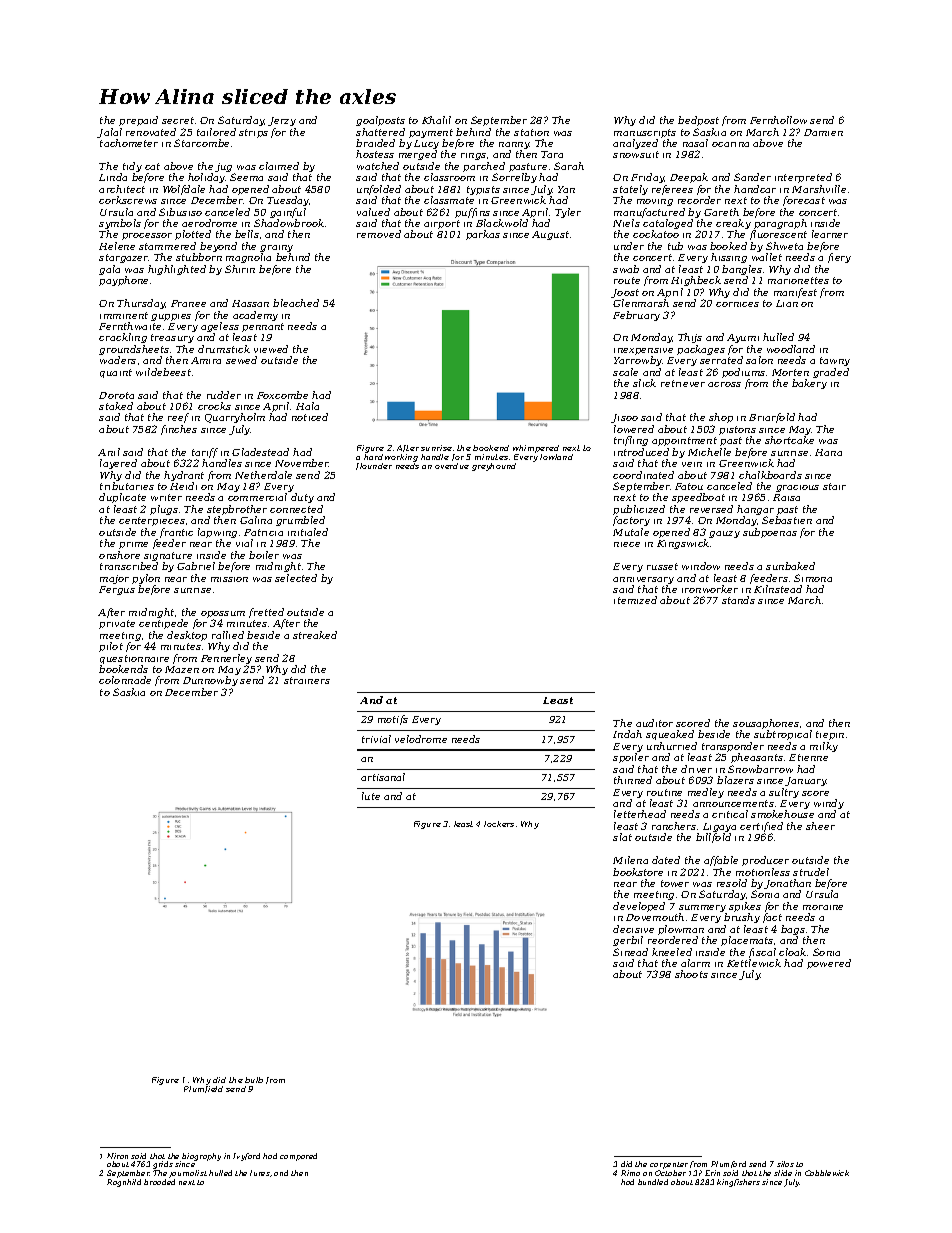 This screenshot has width=952, height=1233. What do you see at coordinates (421, 739) in the screenshot?
I see `velodrome` at bounding box center [421, 739].
